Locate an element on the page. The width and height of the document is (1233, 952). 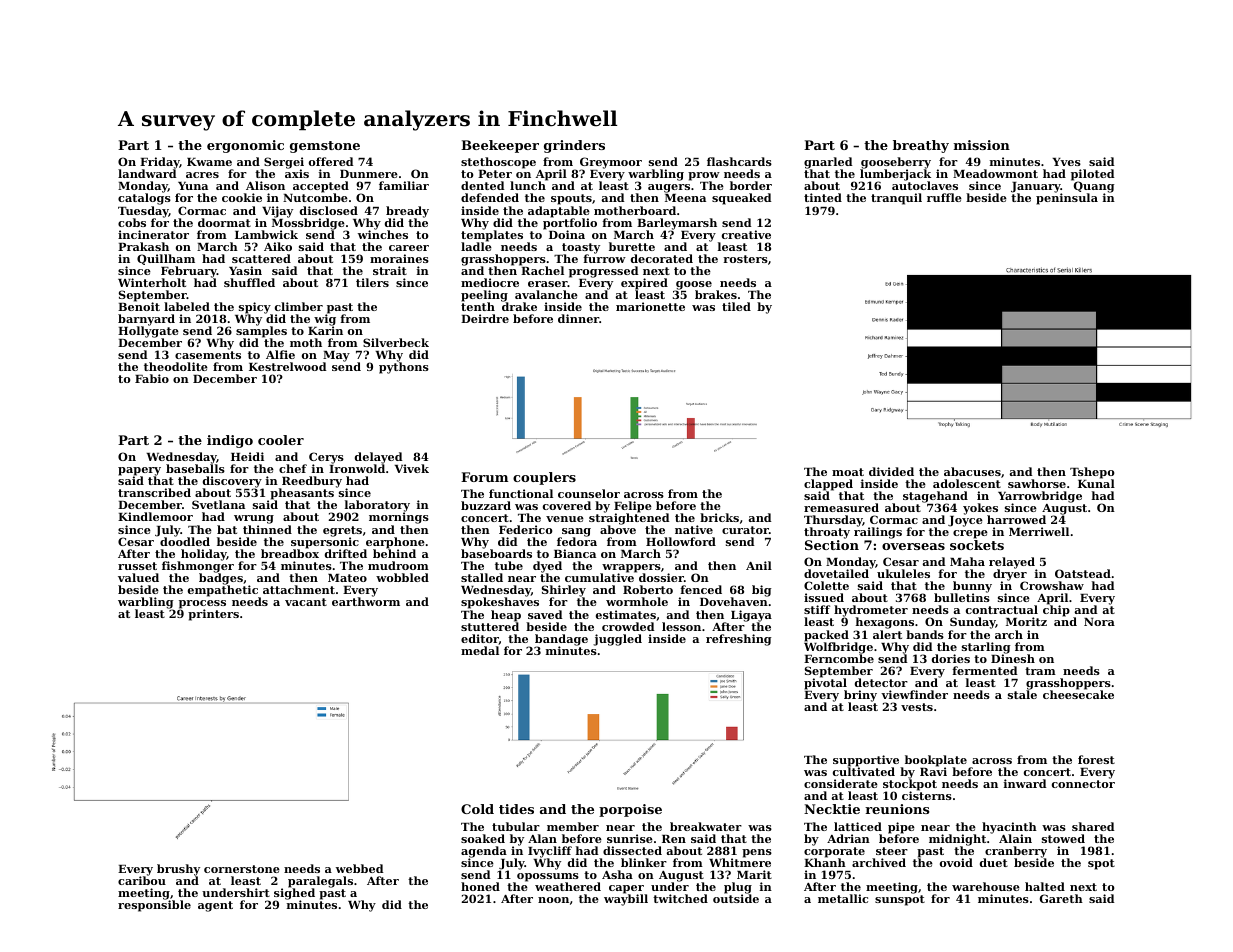
thinned is located at coordinates (267, 529).
